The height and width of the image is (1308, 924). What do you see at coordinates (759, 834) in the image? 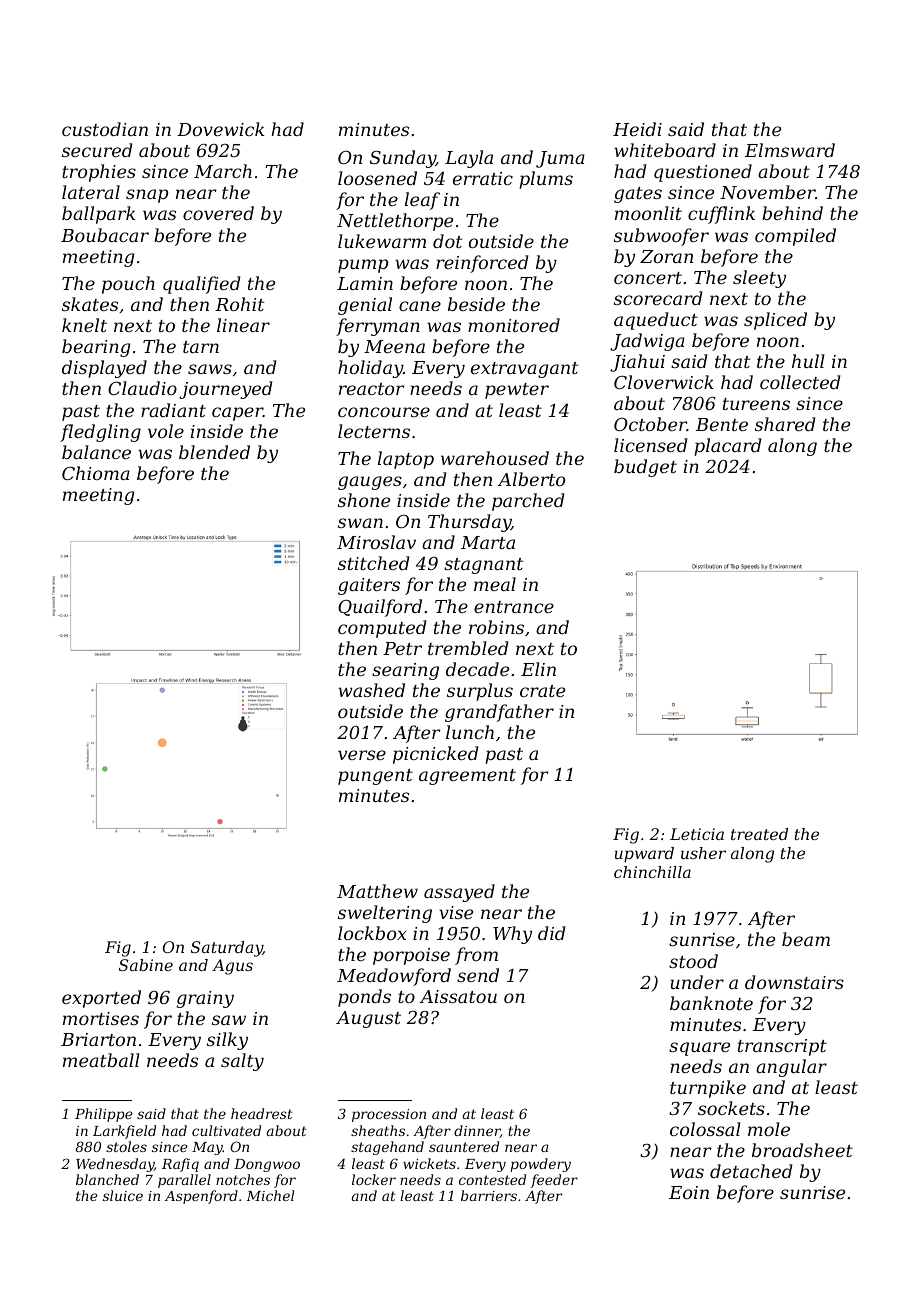
I see `treated` at bounding box center [759, 834].
